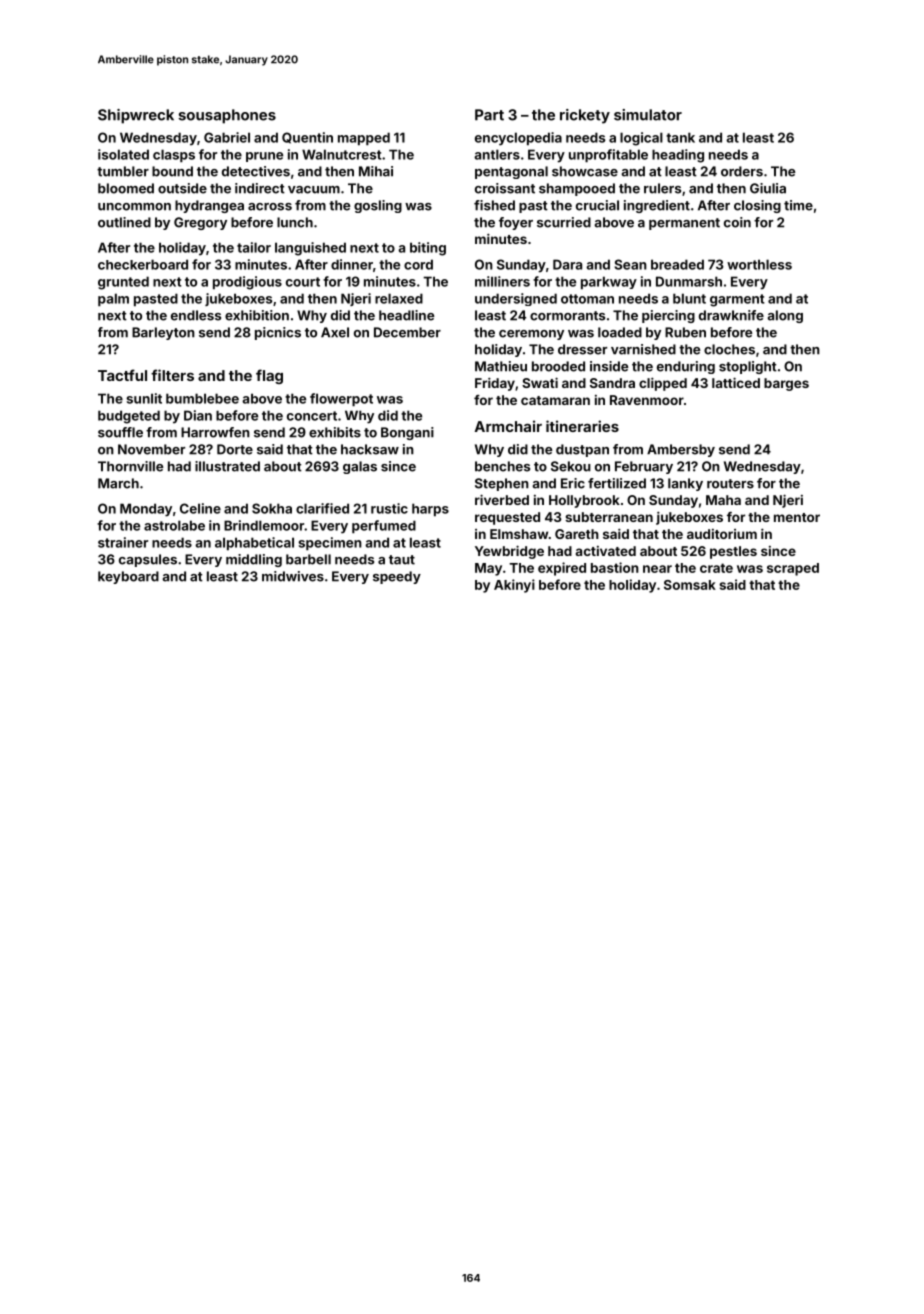  Describe the element at coordinates (737, 222) in the page. I see `coin` at that location.
